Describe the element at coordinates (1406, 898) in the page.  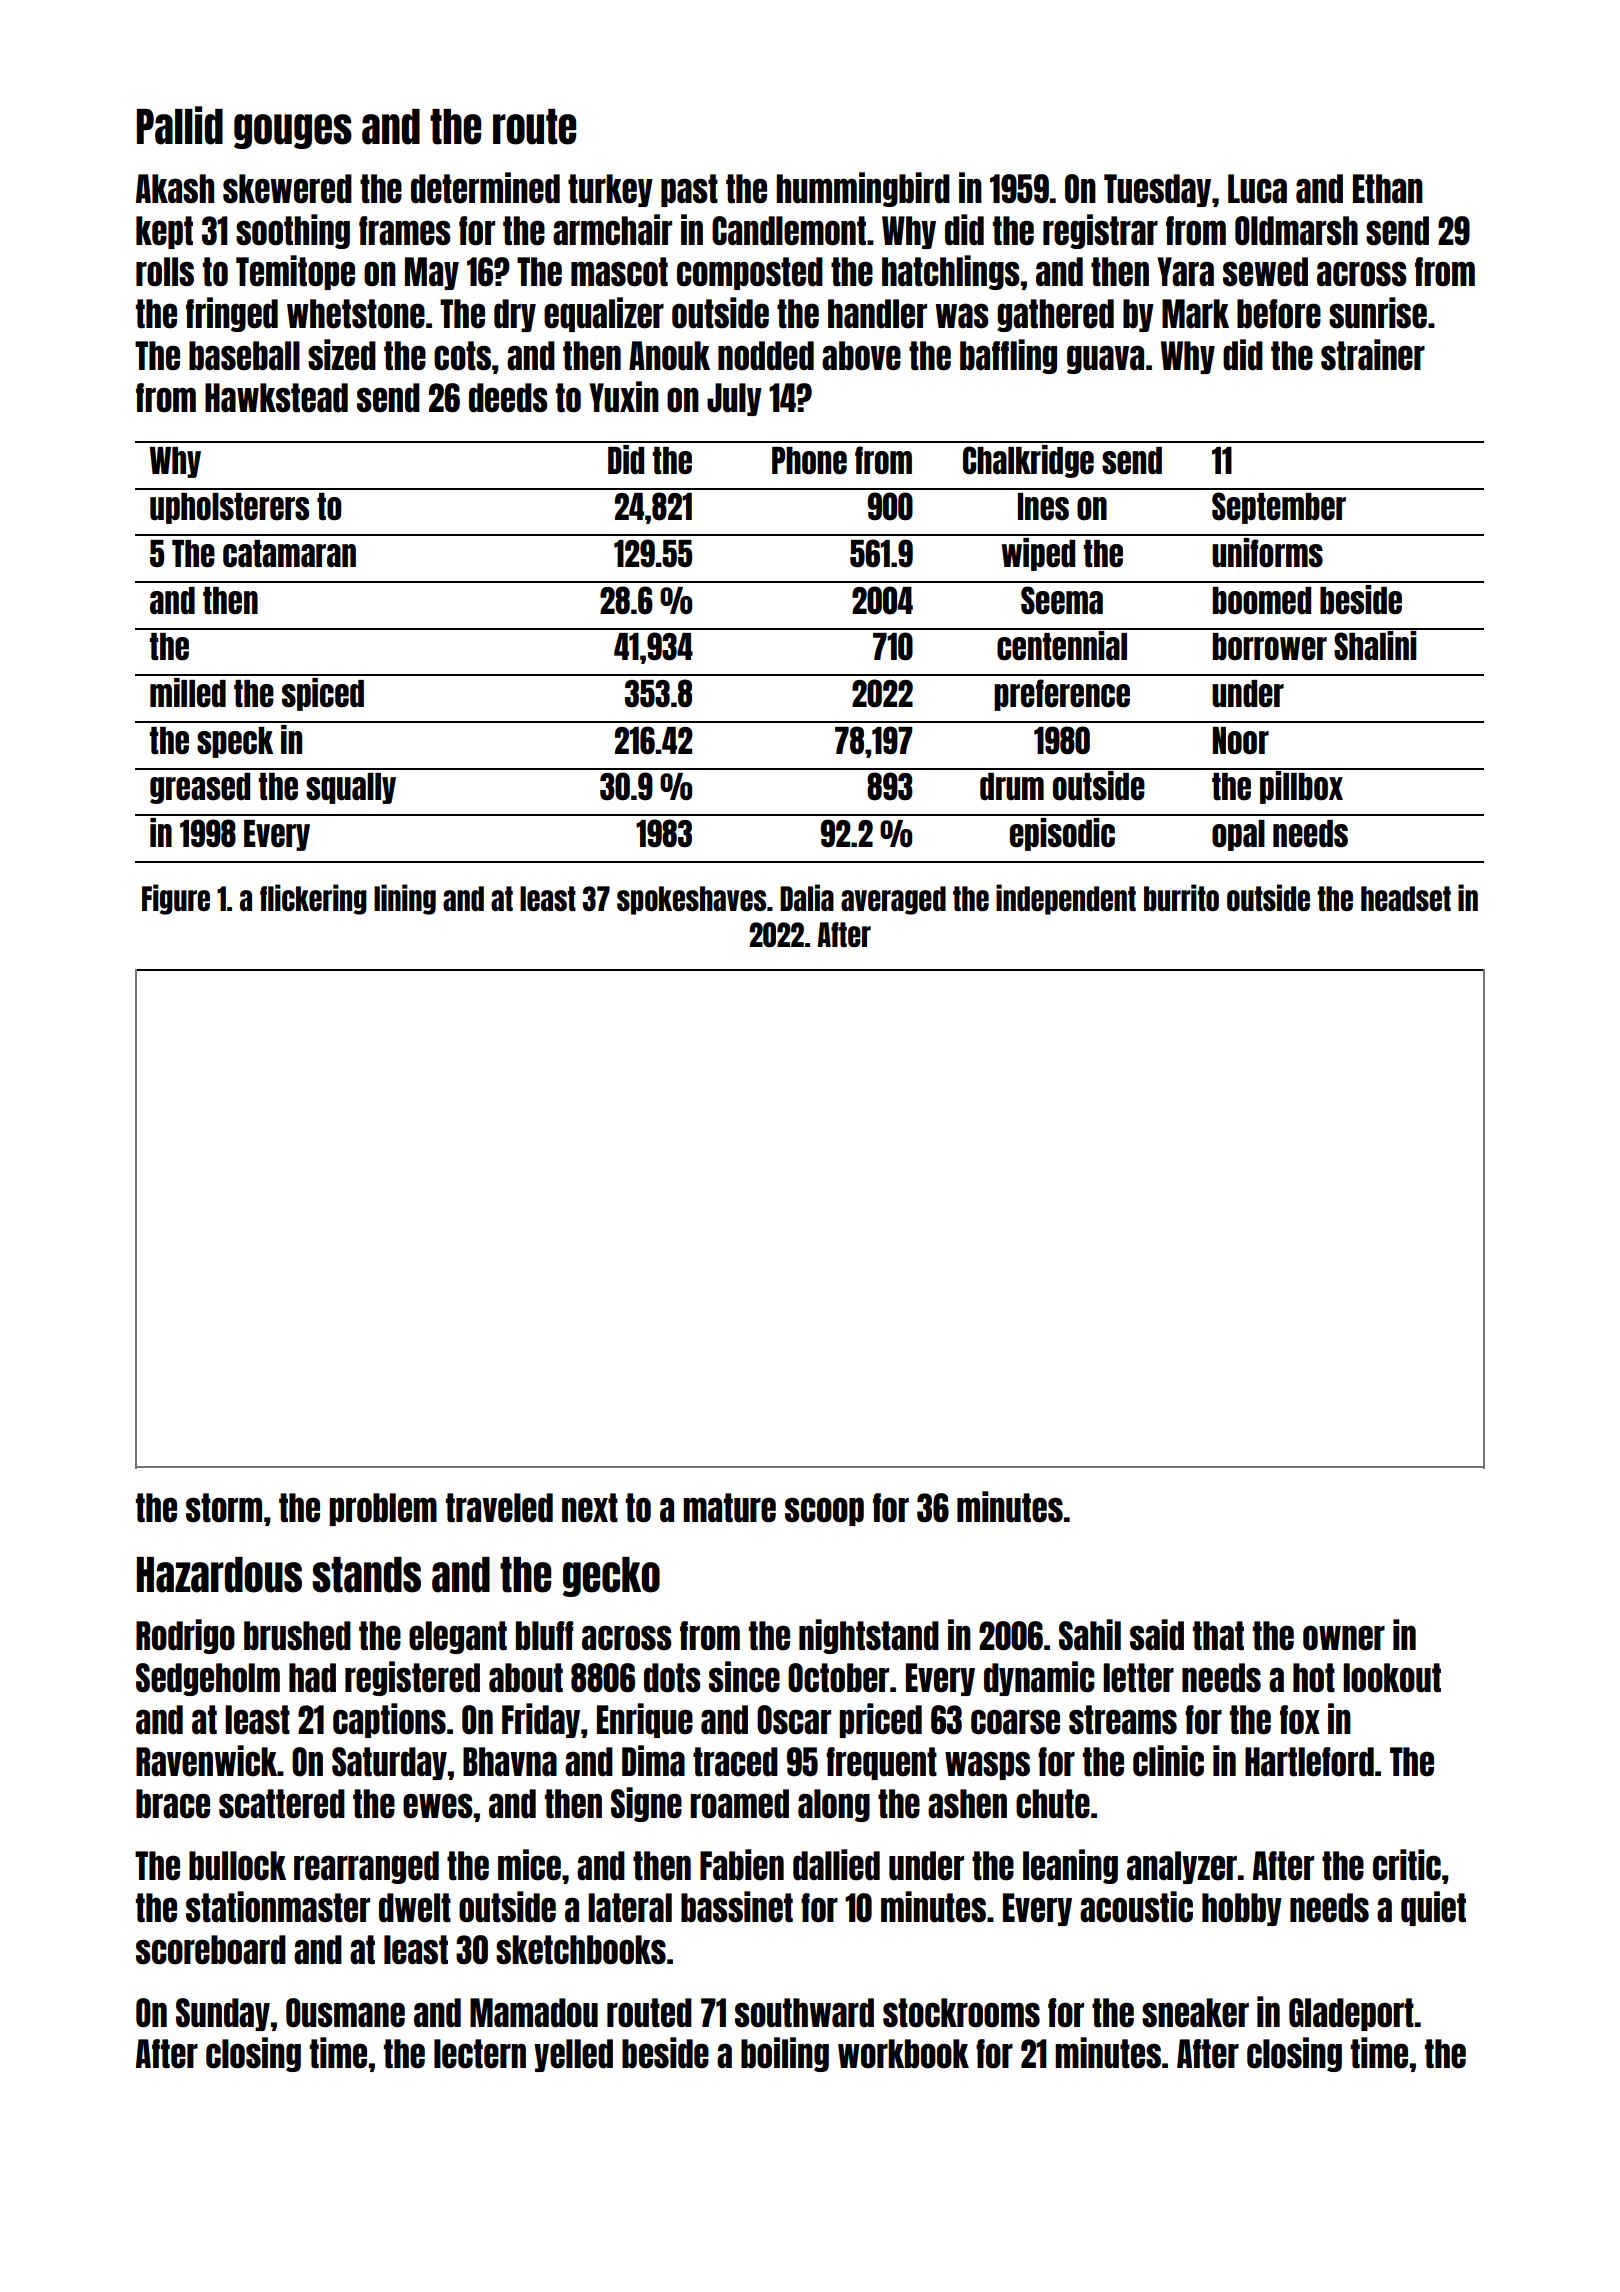
I see `headset` at that location.
